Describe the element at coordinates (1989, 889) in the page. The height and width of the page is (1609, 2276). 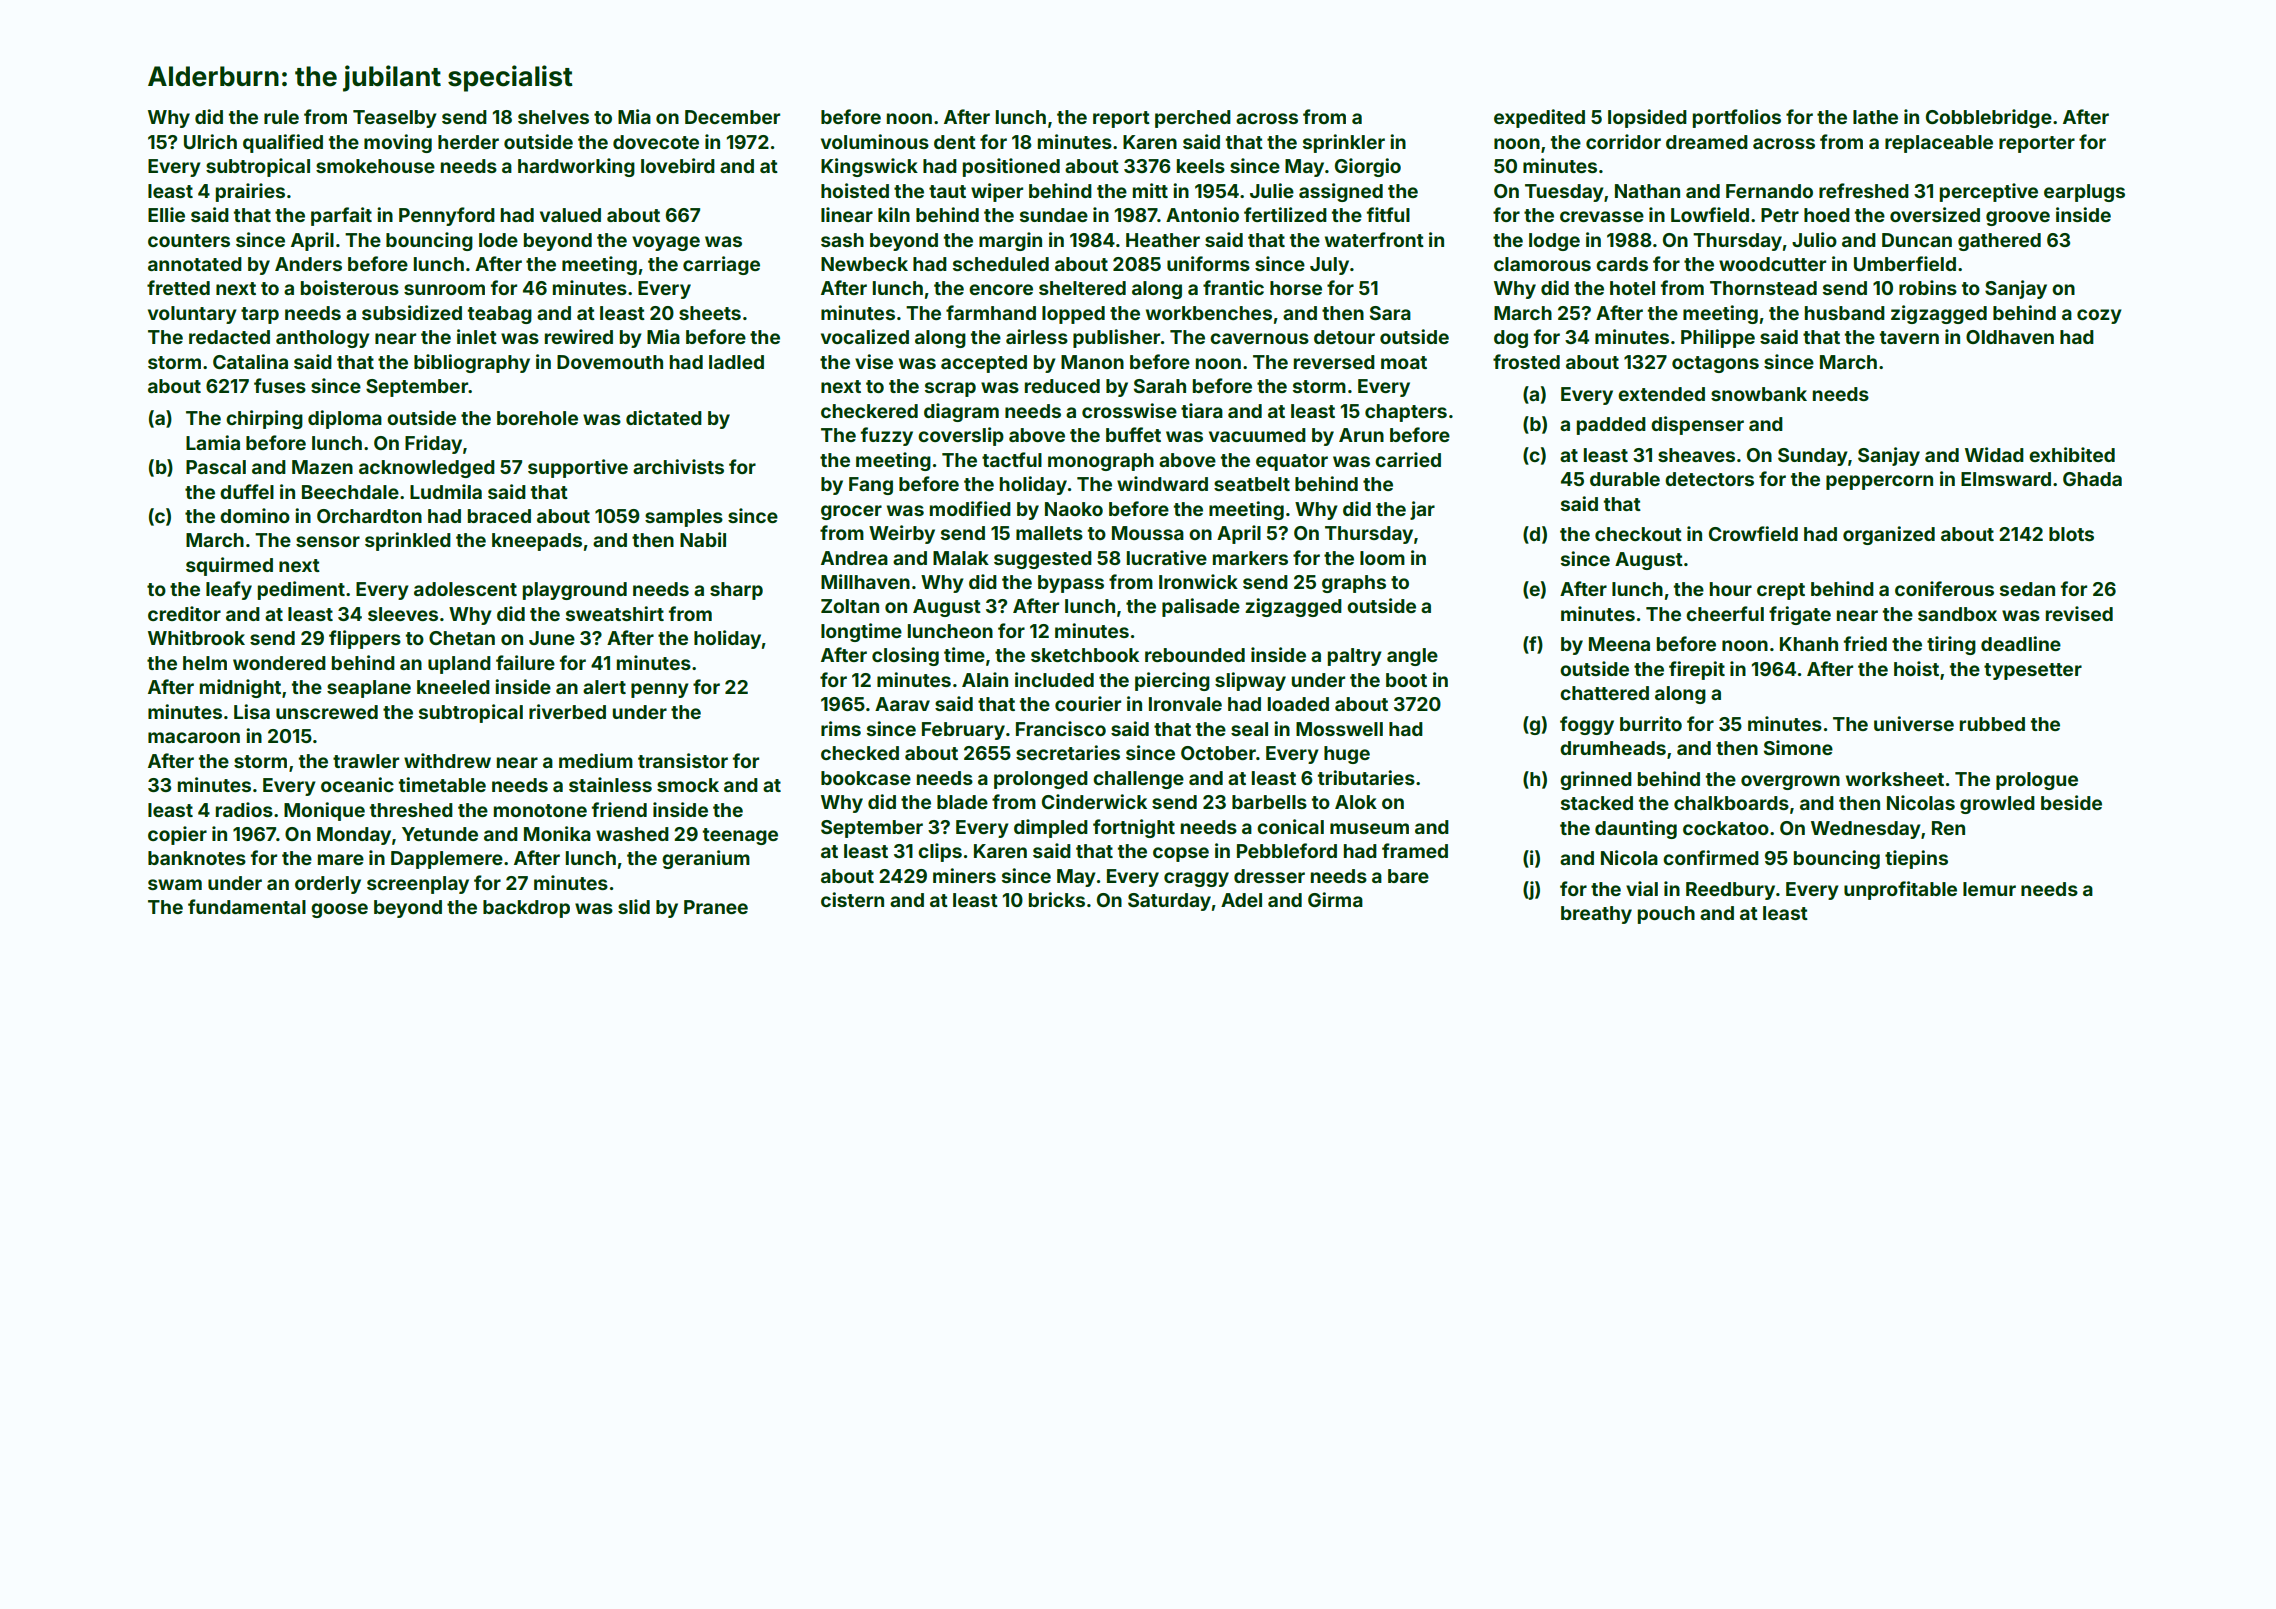
I see `lemur` at that location.
